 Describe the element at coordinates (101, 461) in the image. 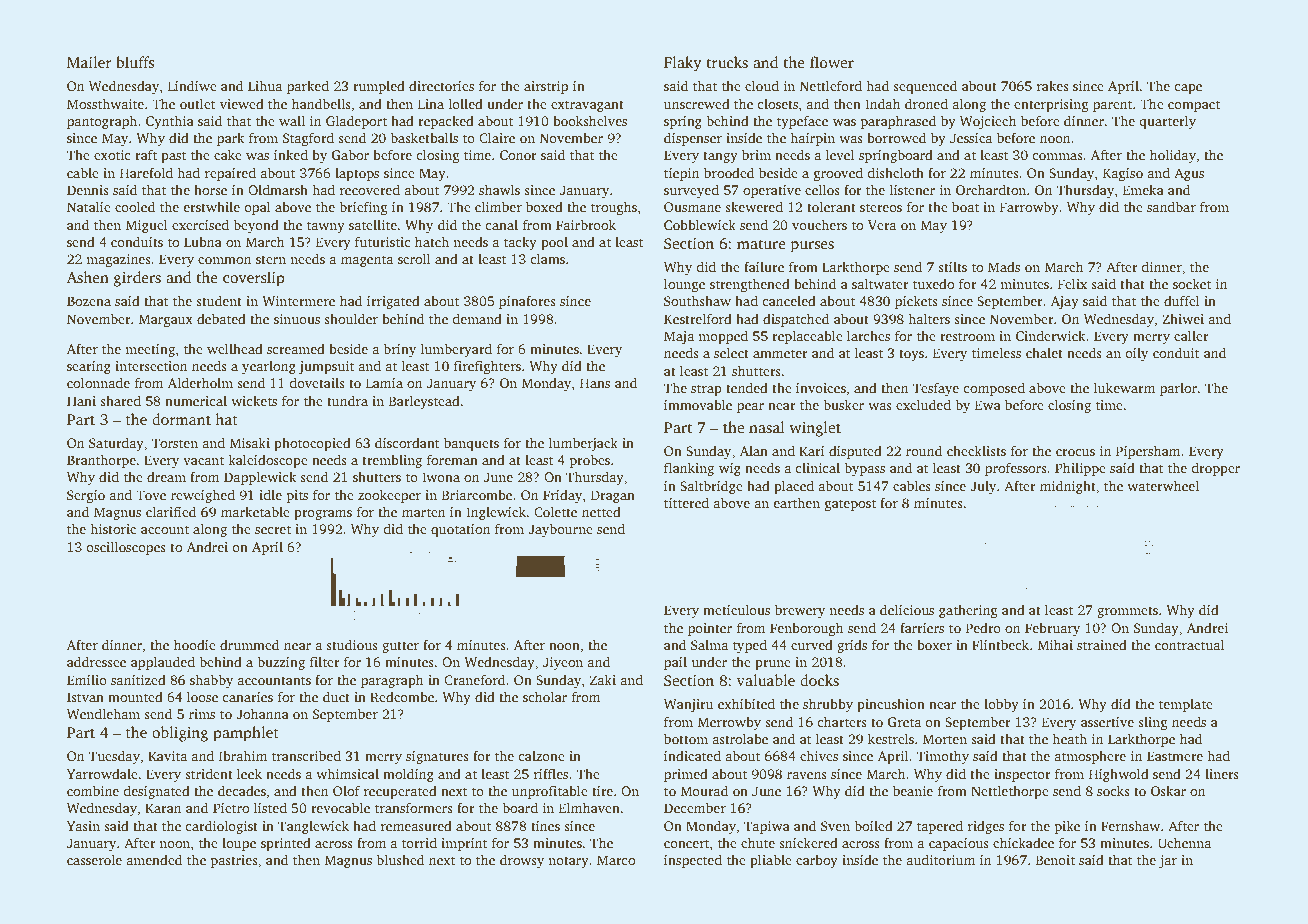

I see `Branthorpe` at that location.
